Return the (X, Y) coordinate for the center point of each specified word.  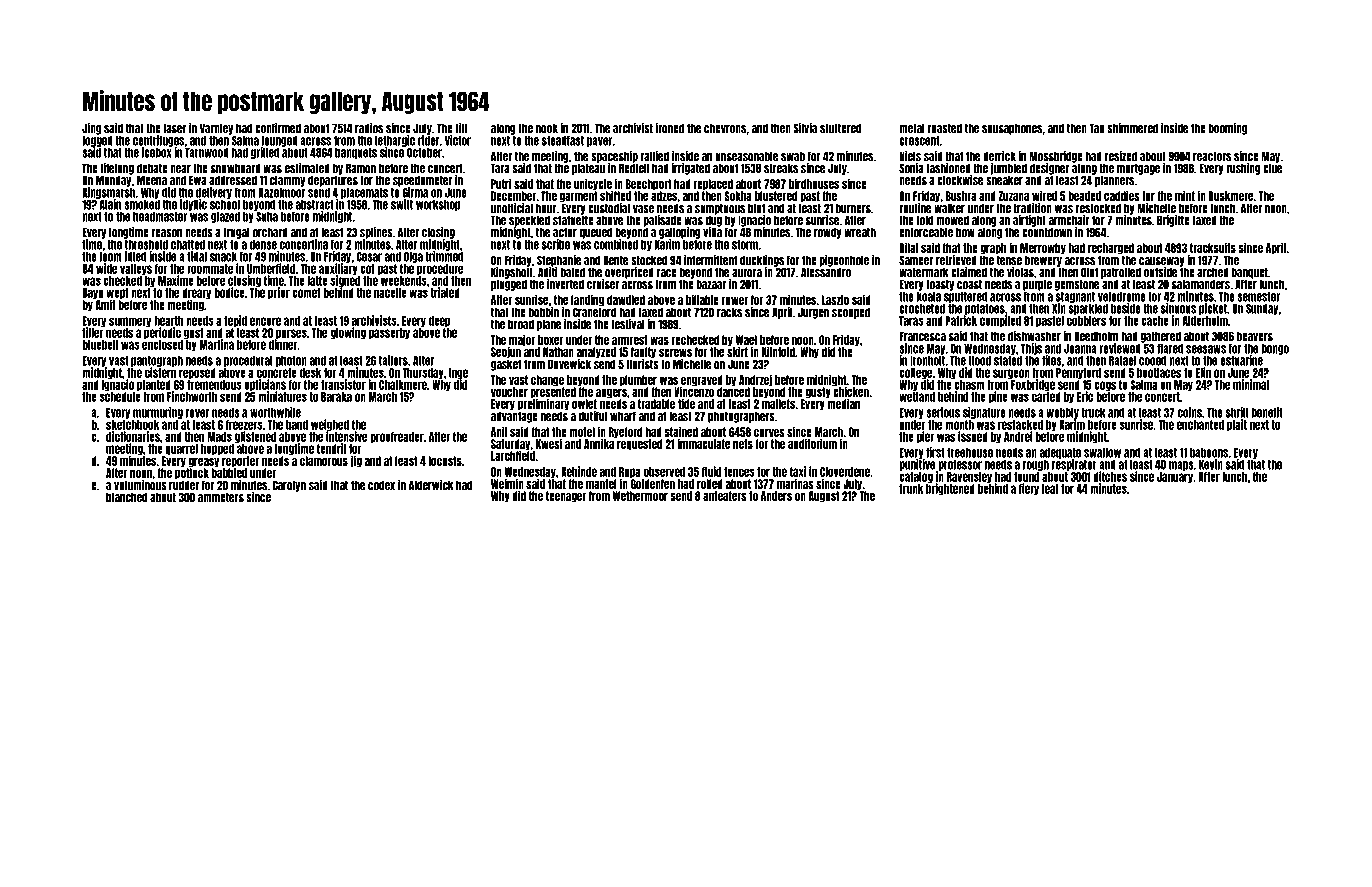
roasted (945, 128)
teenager (566, 497)
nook (547, 128)
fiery (1029, 489)
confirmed (278, 128)
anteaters (725, 496)
